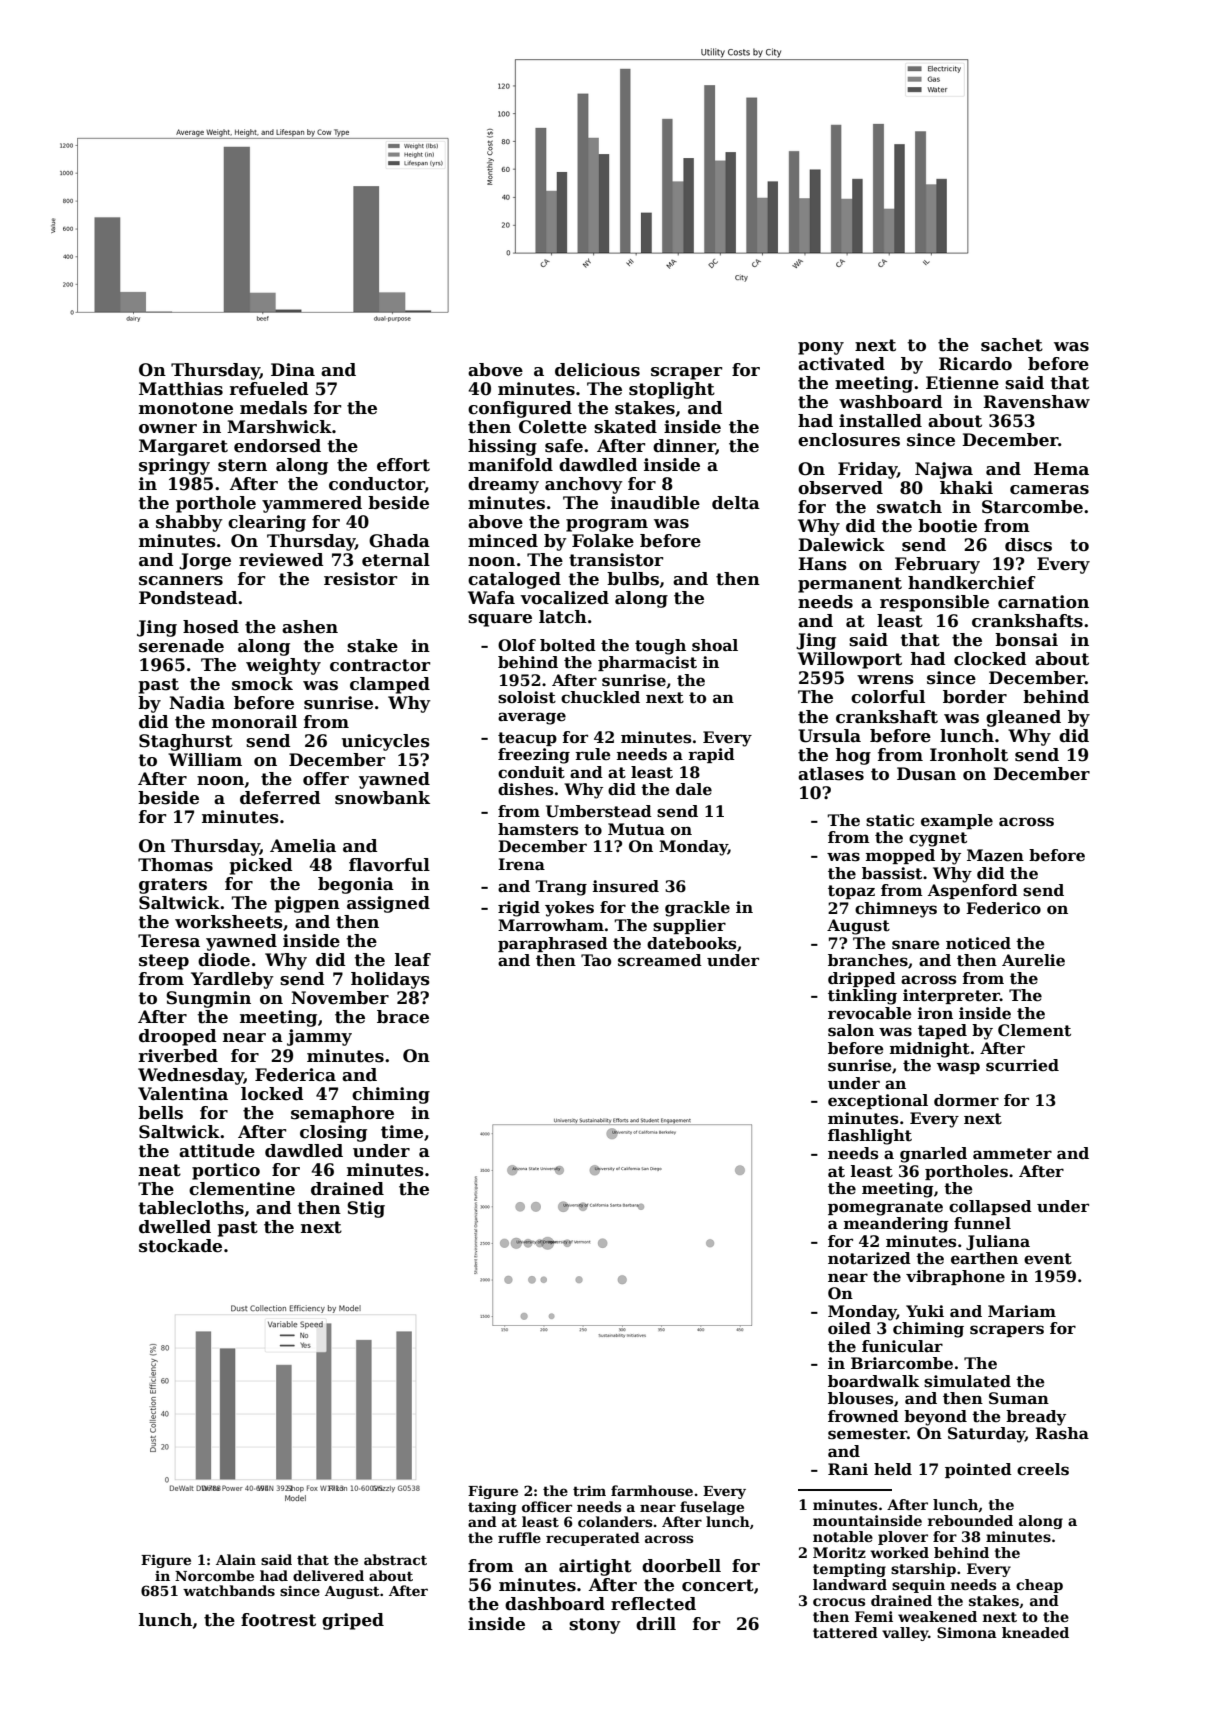 The height and width of the image is (1736, 1228). Describe the element at coordinates (178, 1056) in the image. I see `riverbed` at that location.
